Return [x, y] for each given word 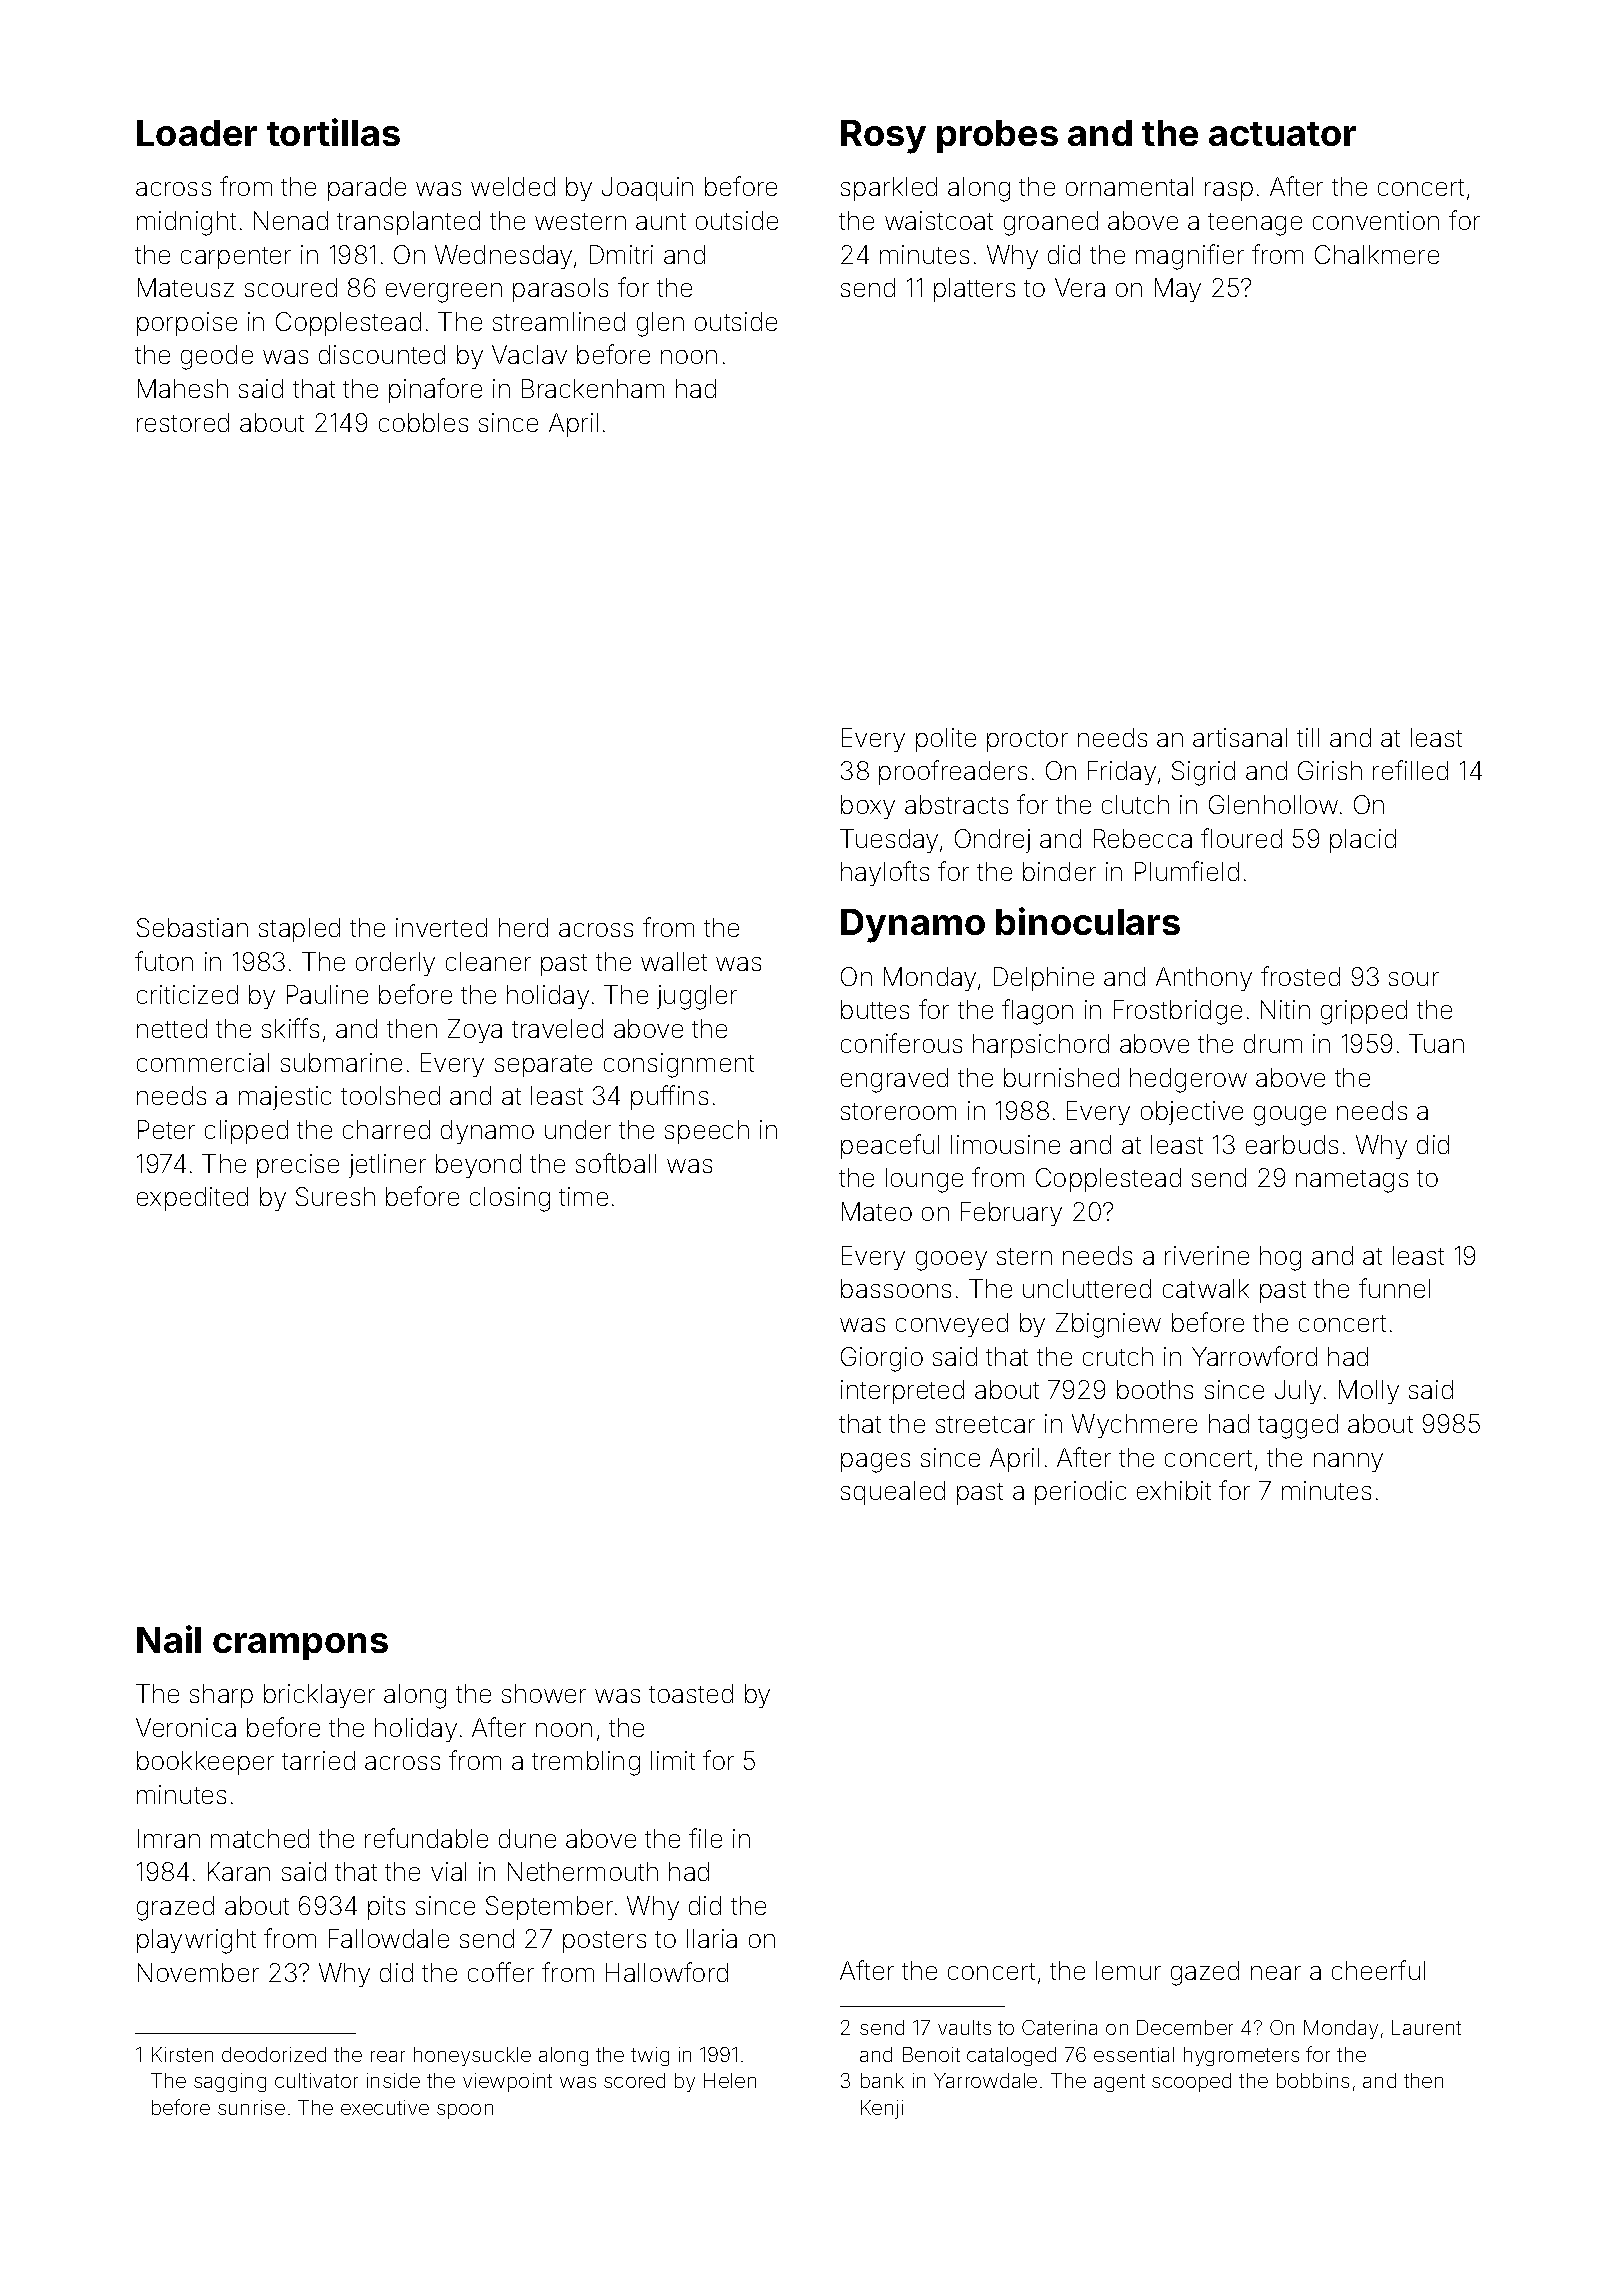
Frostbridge [1178, 1012]
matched [260, 1838]
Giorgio [882, 1359]
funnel [1394, 1288]
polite [946, 740]
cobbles [423, 422]
